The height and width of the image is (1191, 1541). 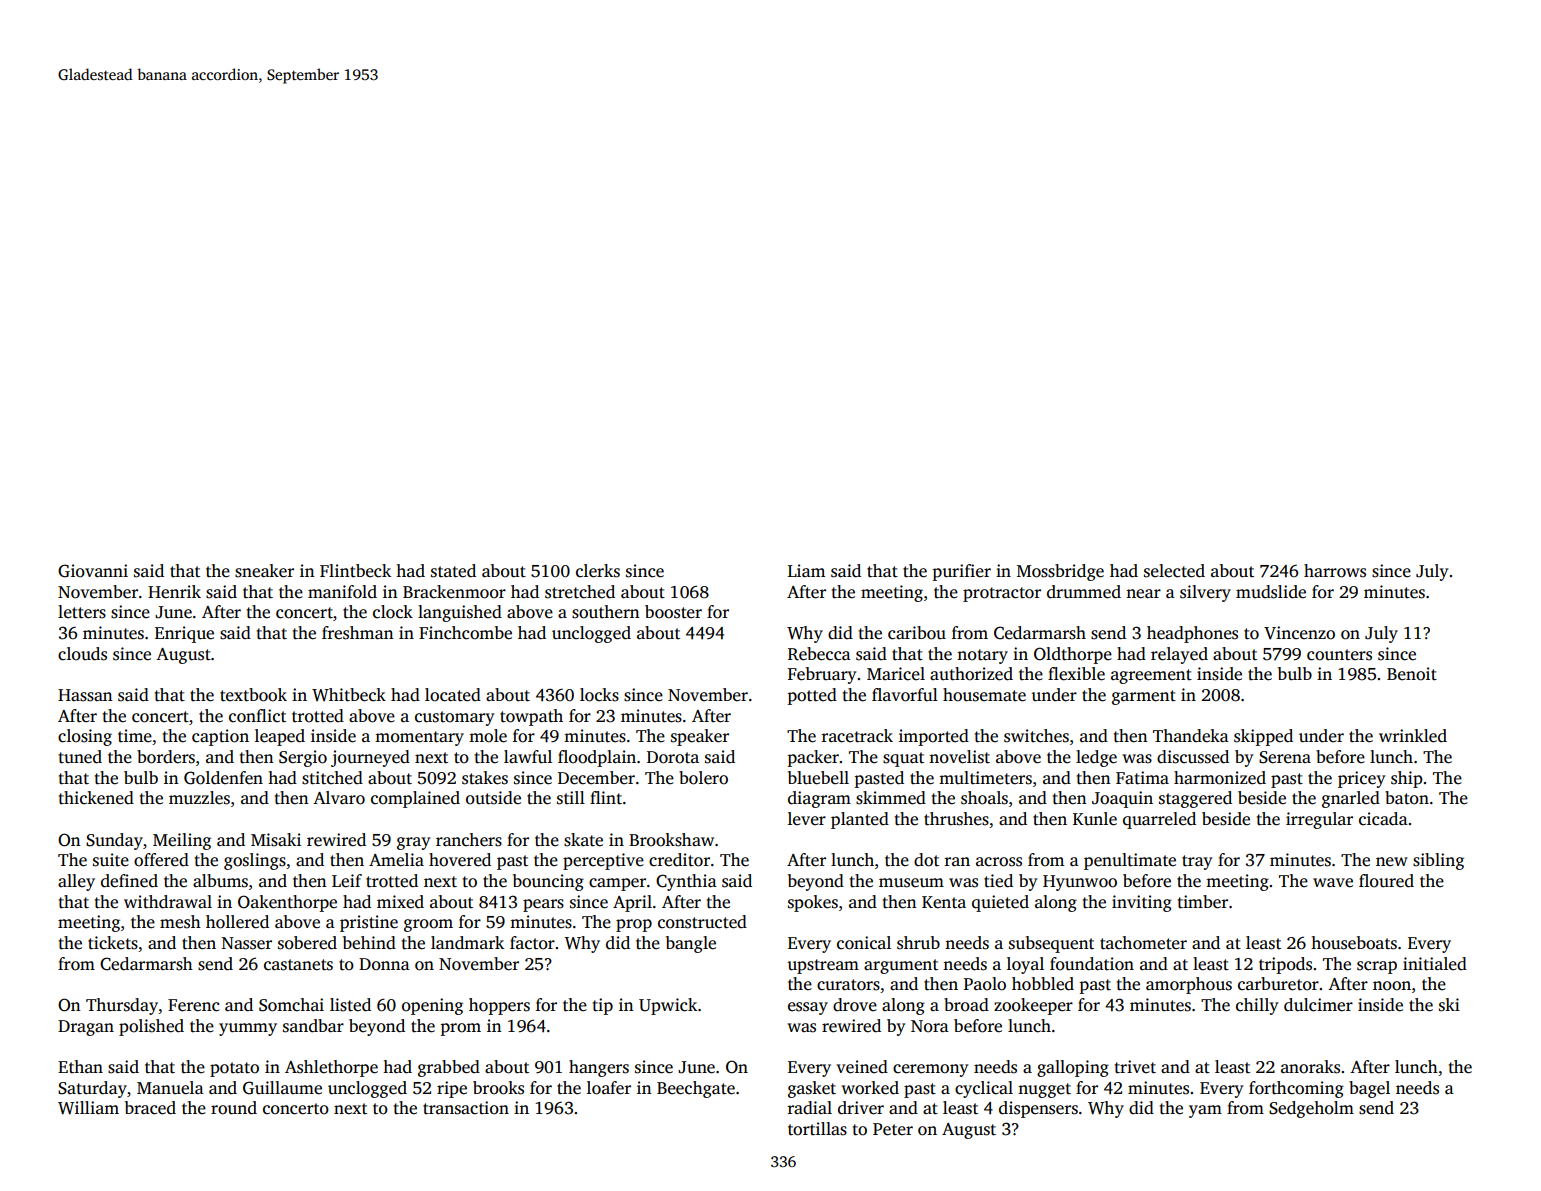 What do you see at coordinates (808, 1008) in the image?
I see `essay` at bounding box center [808, 1008].
